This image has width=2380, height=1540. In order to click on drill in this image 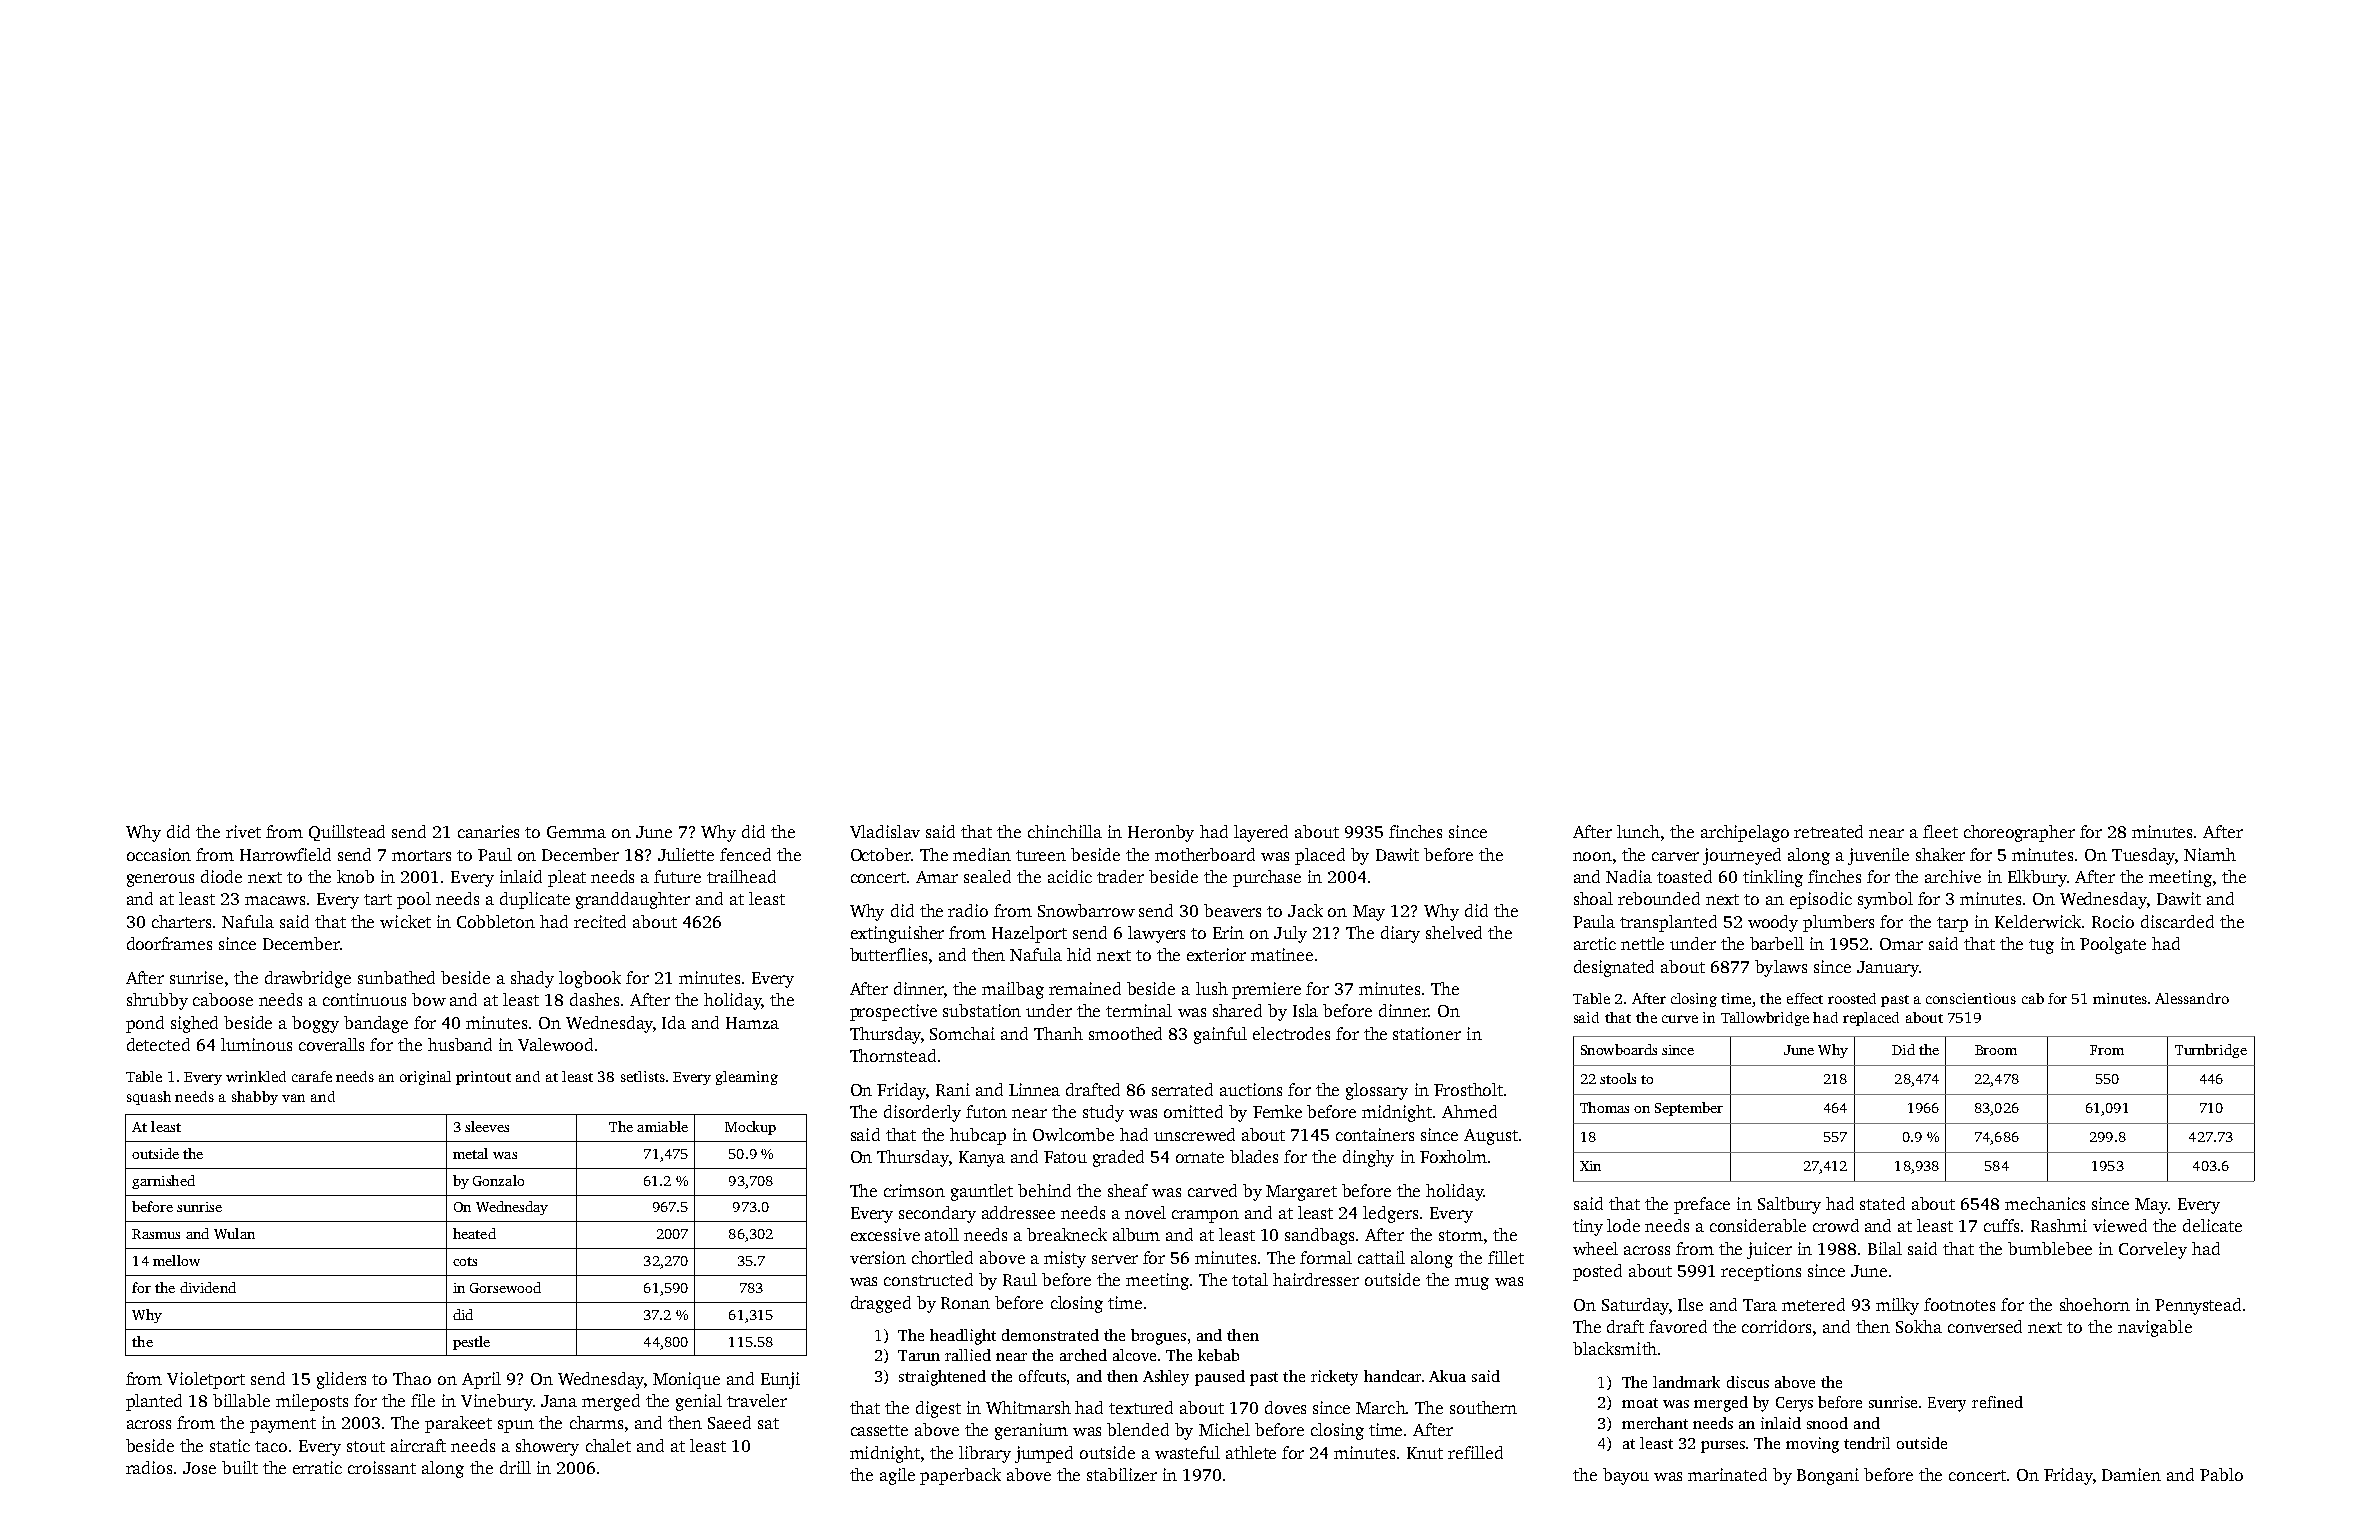, I will do `click(515, 1467)`.
